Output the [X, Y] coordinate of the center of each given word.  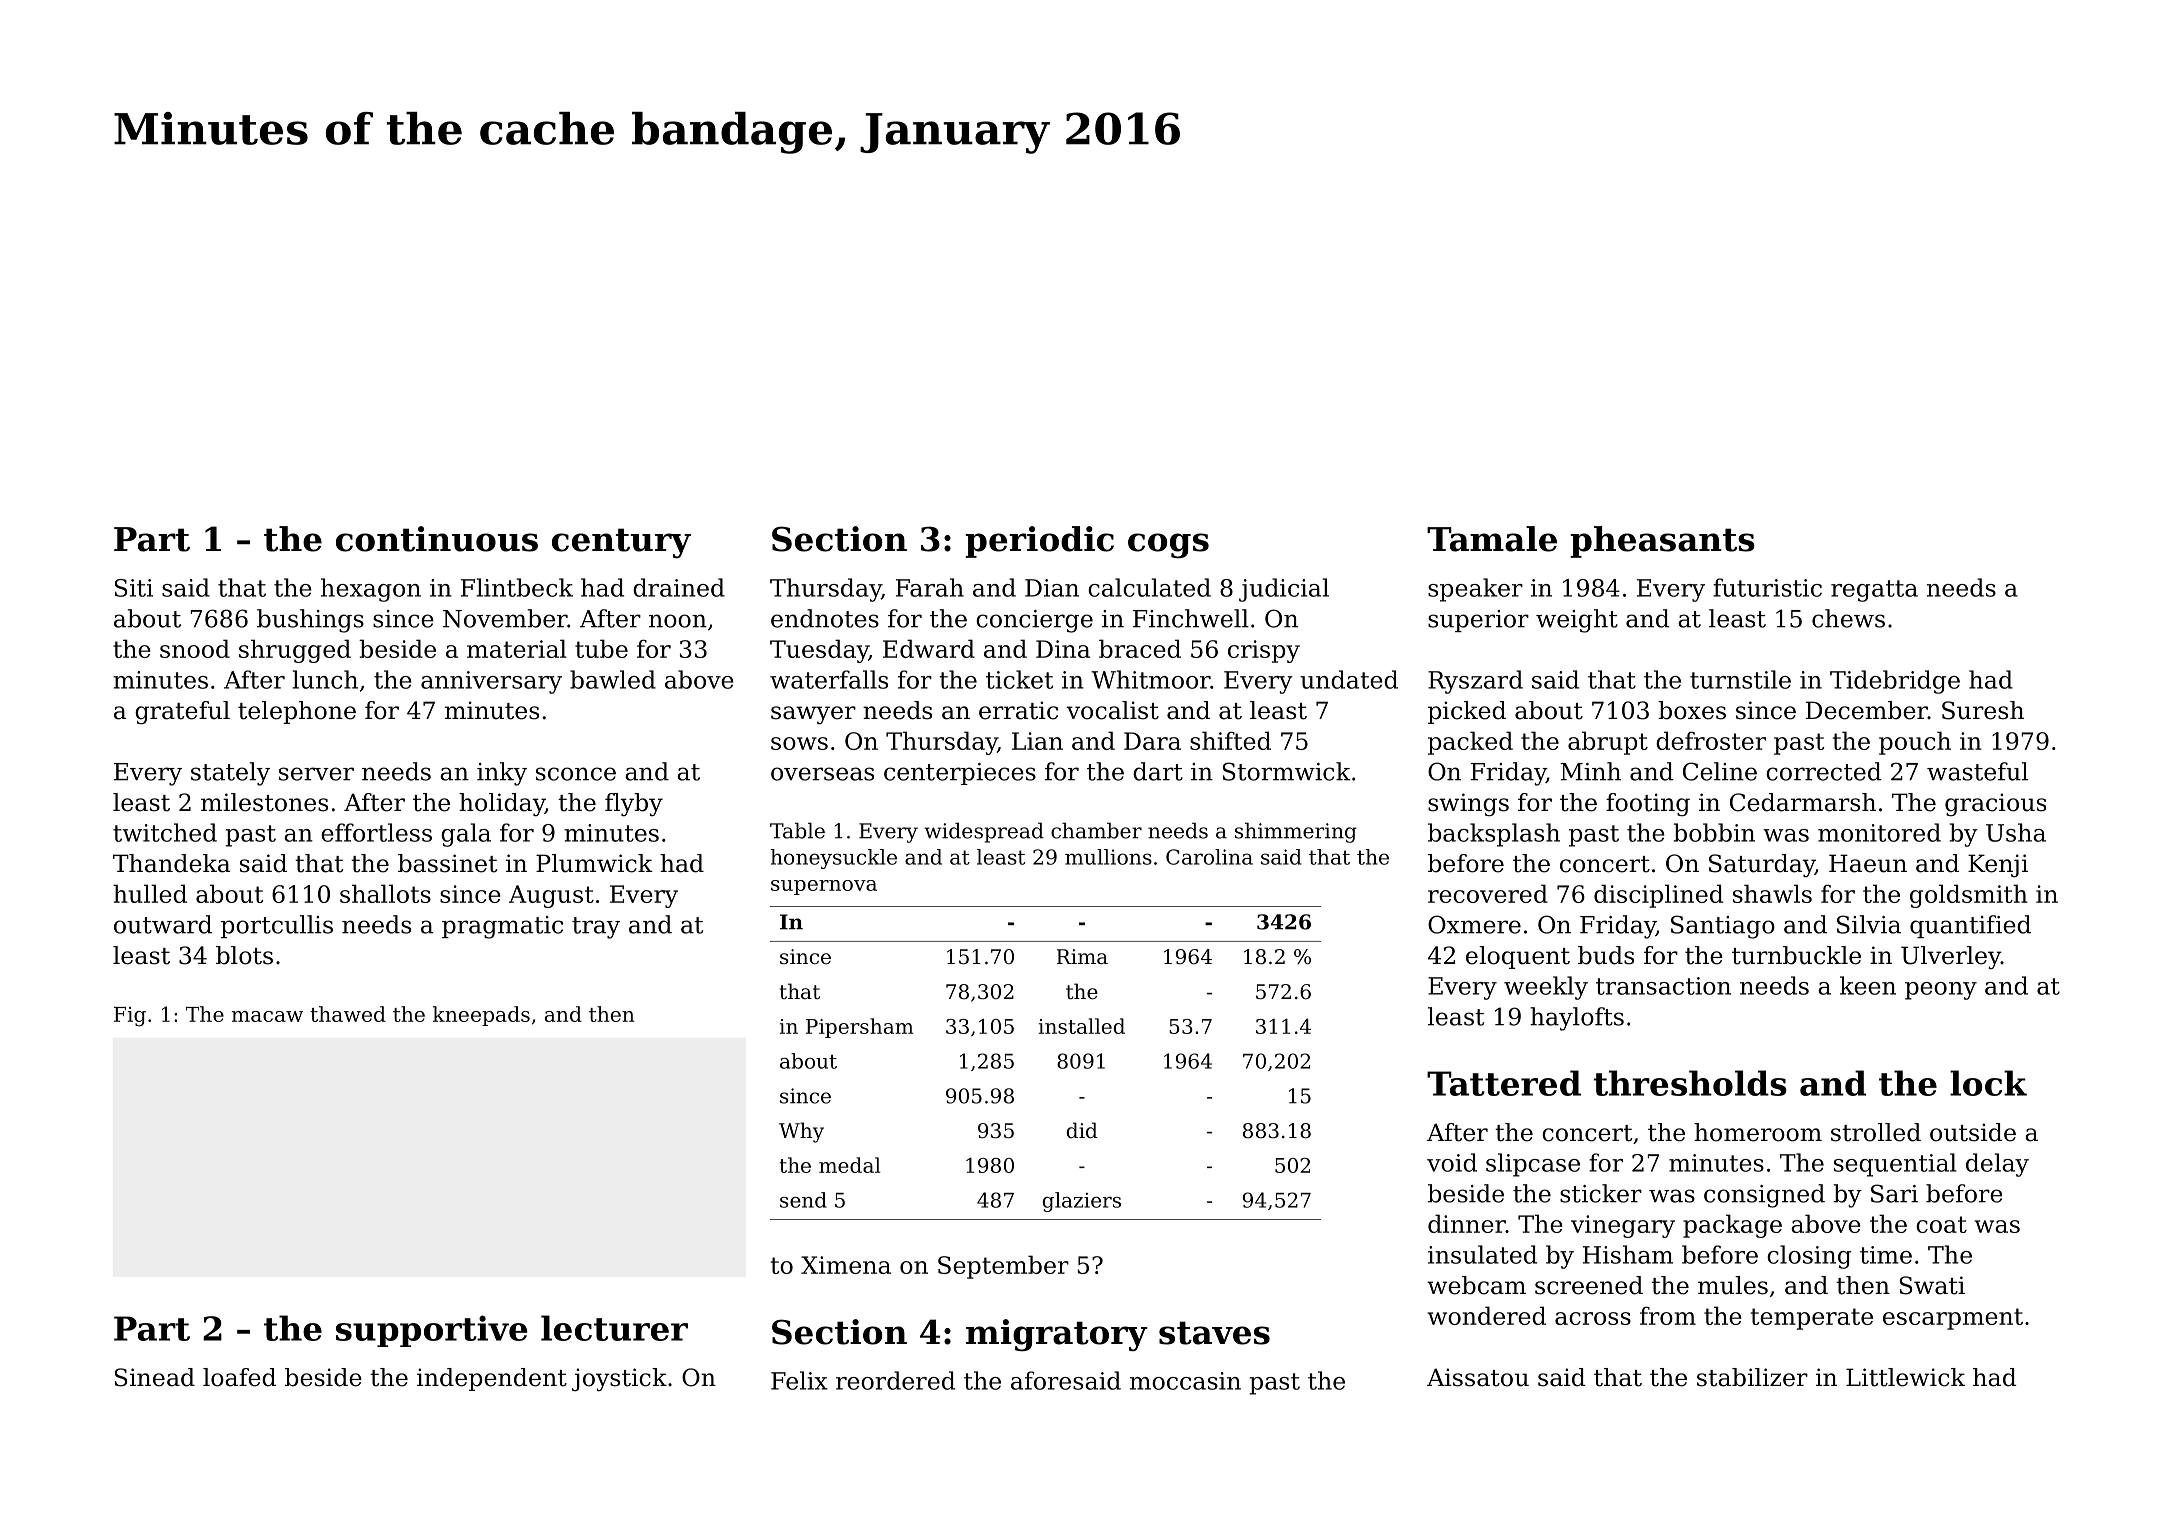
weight [1577, 621]
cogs [1168, 546]
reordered [895, 1380]
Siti [134, 588]
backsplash [1494, 835]
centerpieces [960, 774]
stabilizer [1752, 1377]
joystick [619, 1379]
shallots [385, 893]
